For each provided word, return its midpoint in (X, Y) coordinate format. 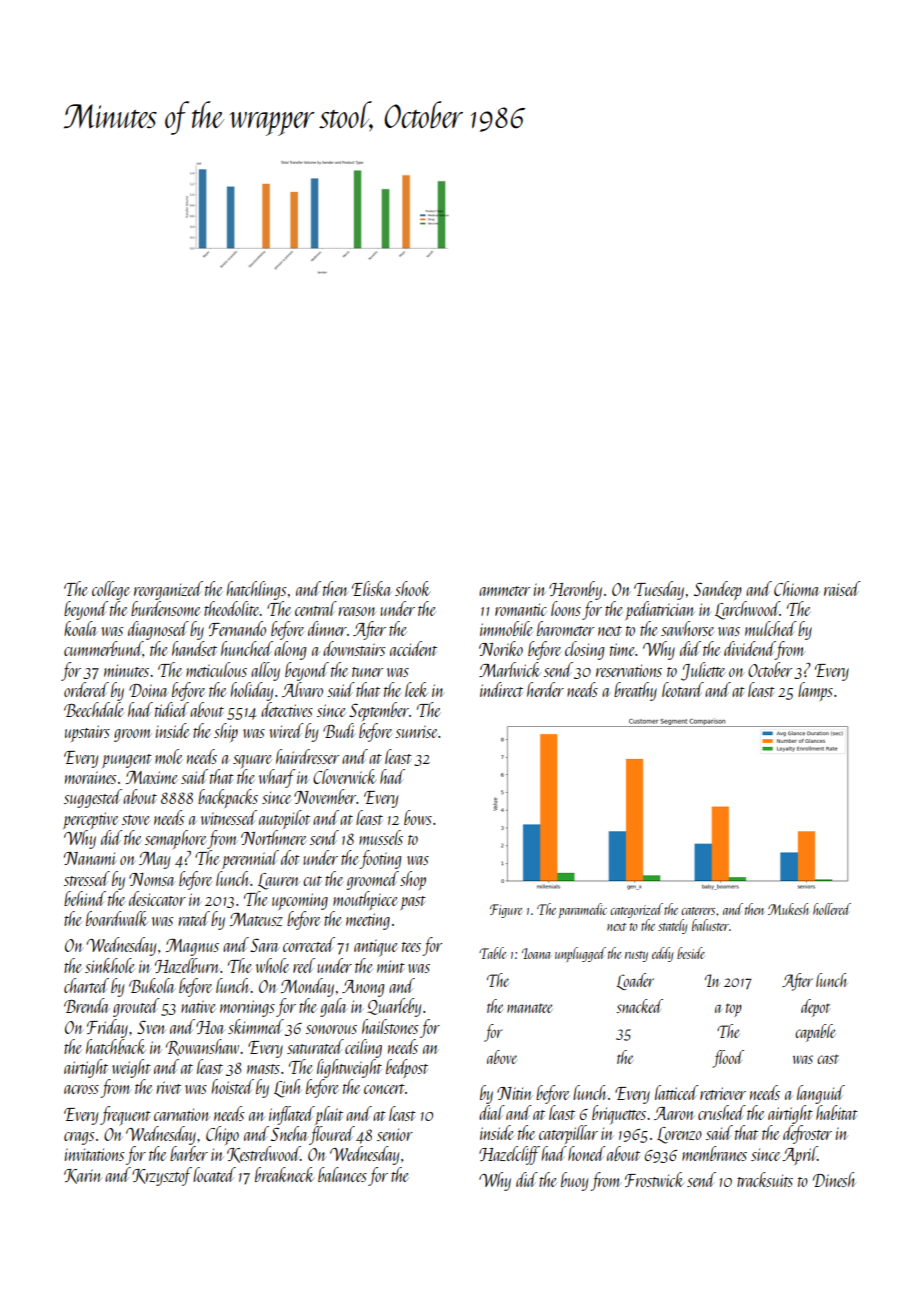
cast (828, 1059)
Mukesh (788, 909)
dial (492, 1112)
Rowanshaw (202, 1047)
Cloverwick (345, 776)
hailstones (390, 1026)
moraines (90, 777)
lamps (815, 691)
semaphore (175, 839)
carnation (182, 1114)
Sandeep (718, 590)
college (111, 590)
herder (545, 689)
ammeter (504, 591)
